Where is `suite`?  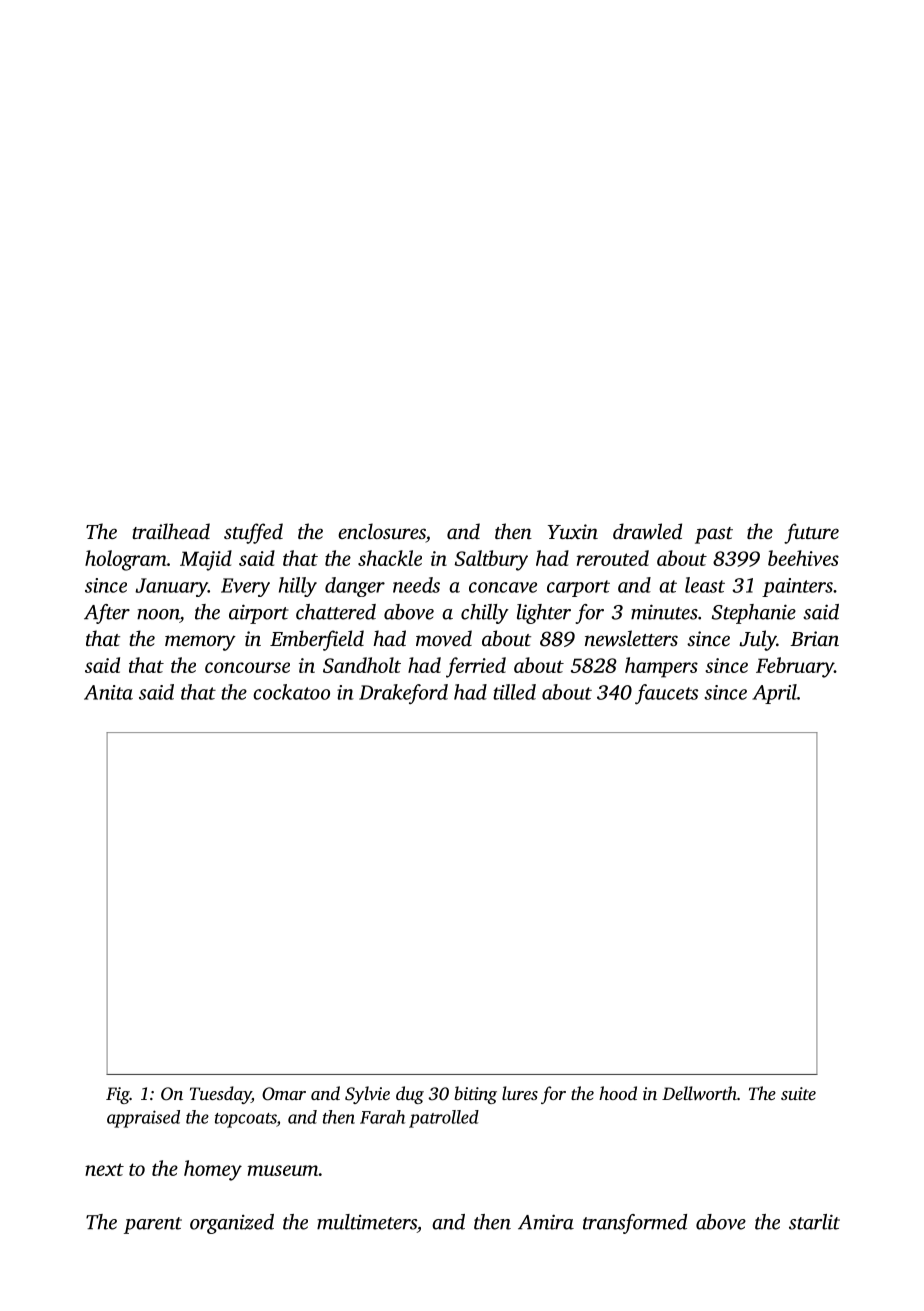 suite is located at coordinates (798, 1093).
